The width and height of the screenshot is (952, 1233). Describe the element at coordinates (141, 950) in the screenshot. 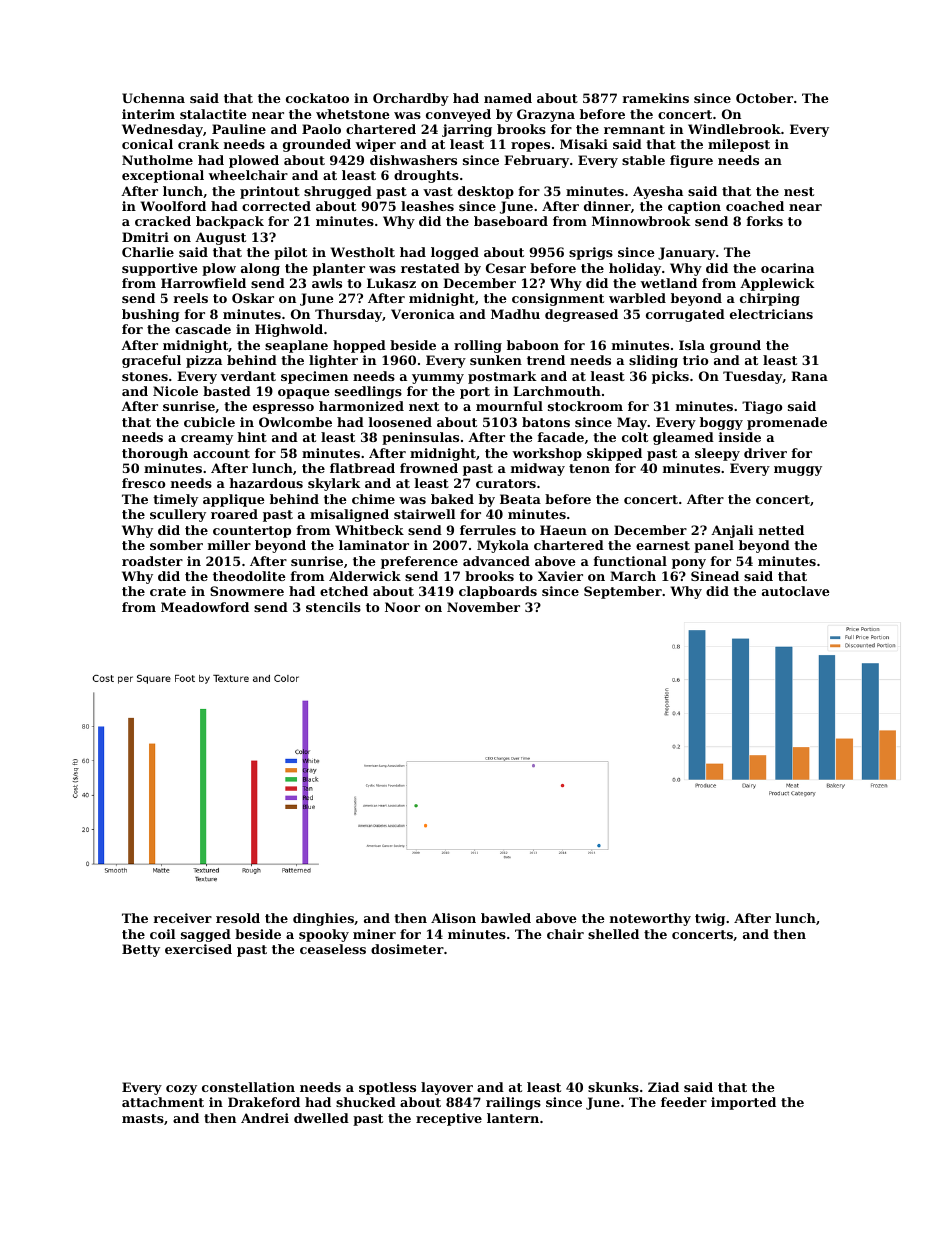

I see `Betty` at that location.
